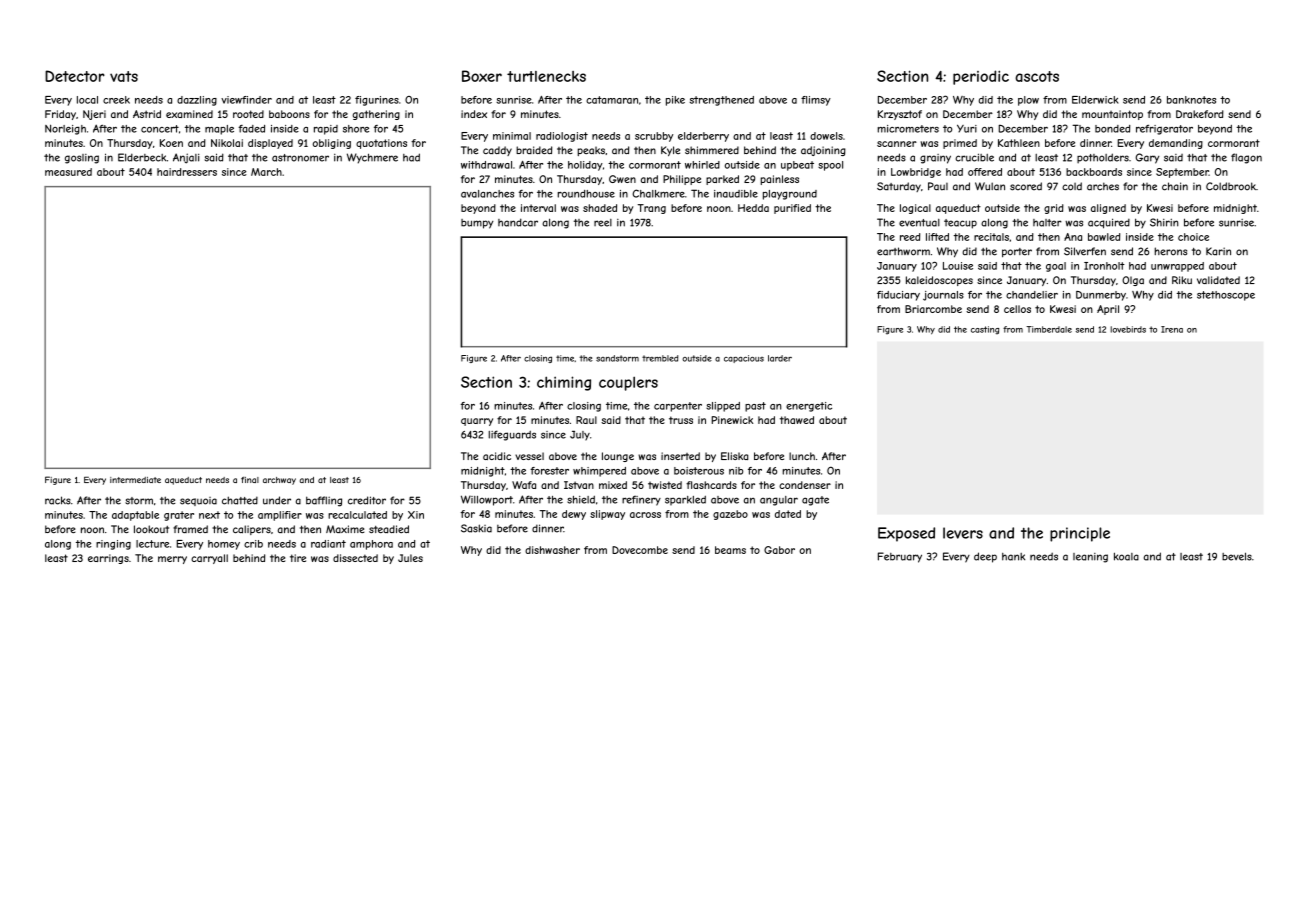 The image size is (1308, 924). Describe the element at coordinates (68, 172) in the image. I see `measured` at that location.
